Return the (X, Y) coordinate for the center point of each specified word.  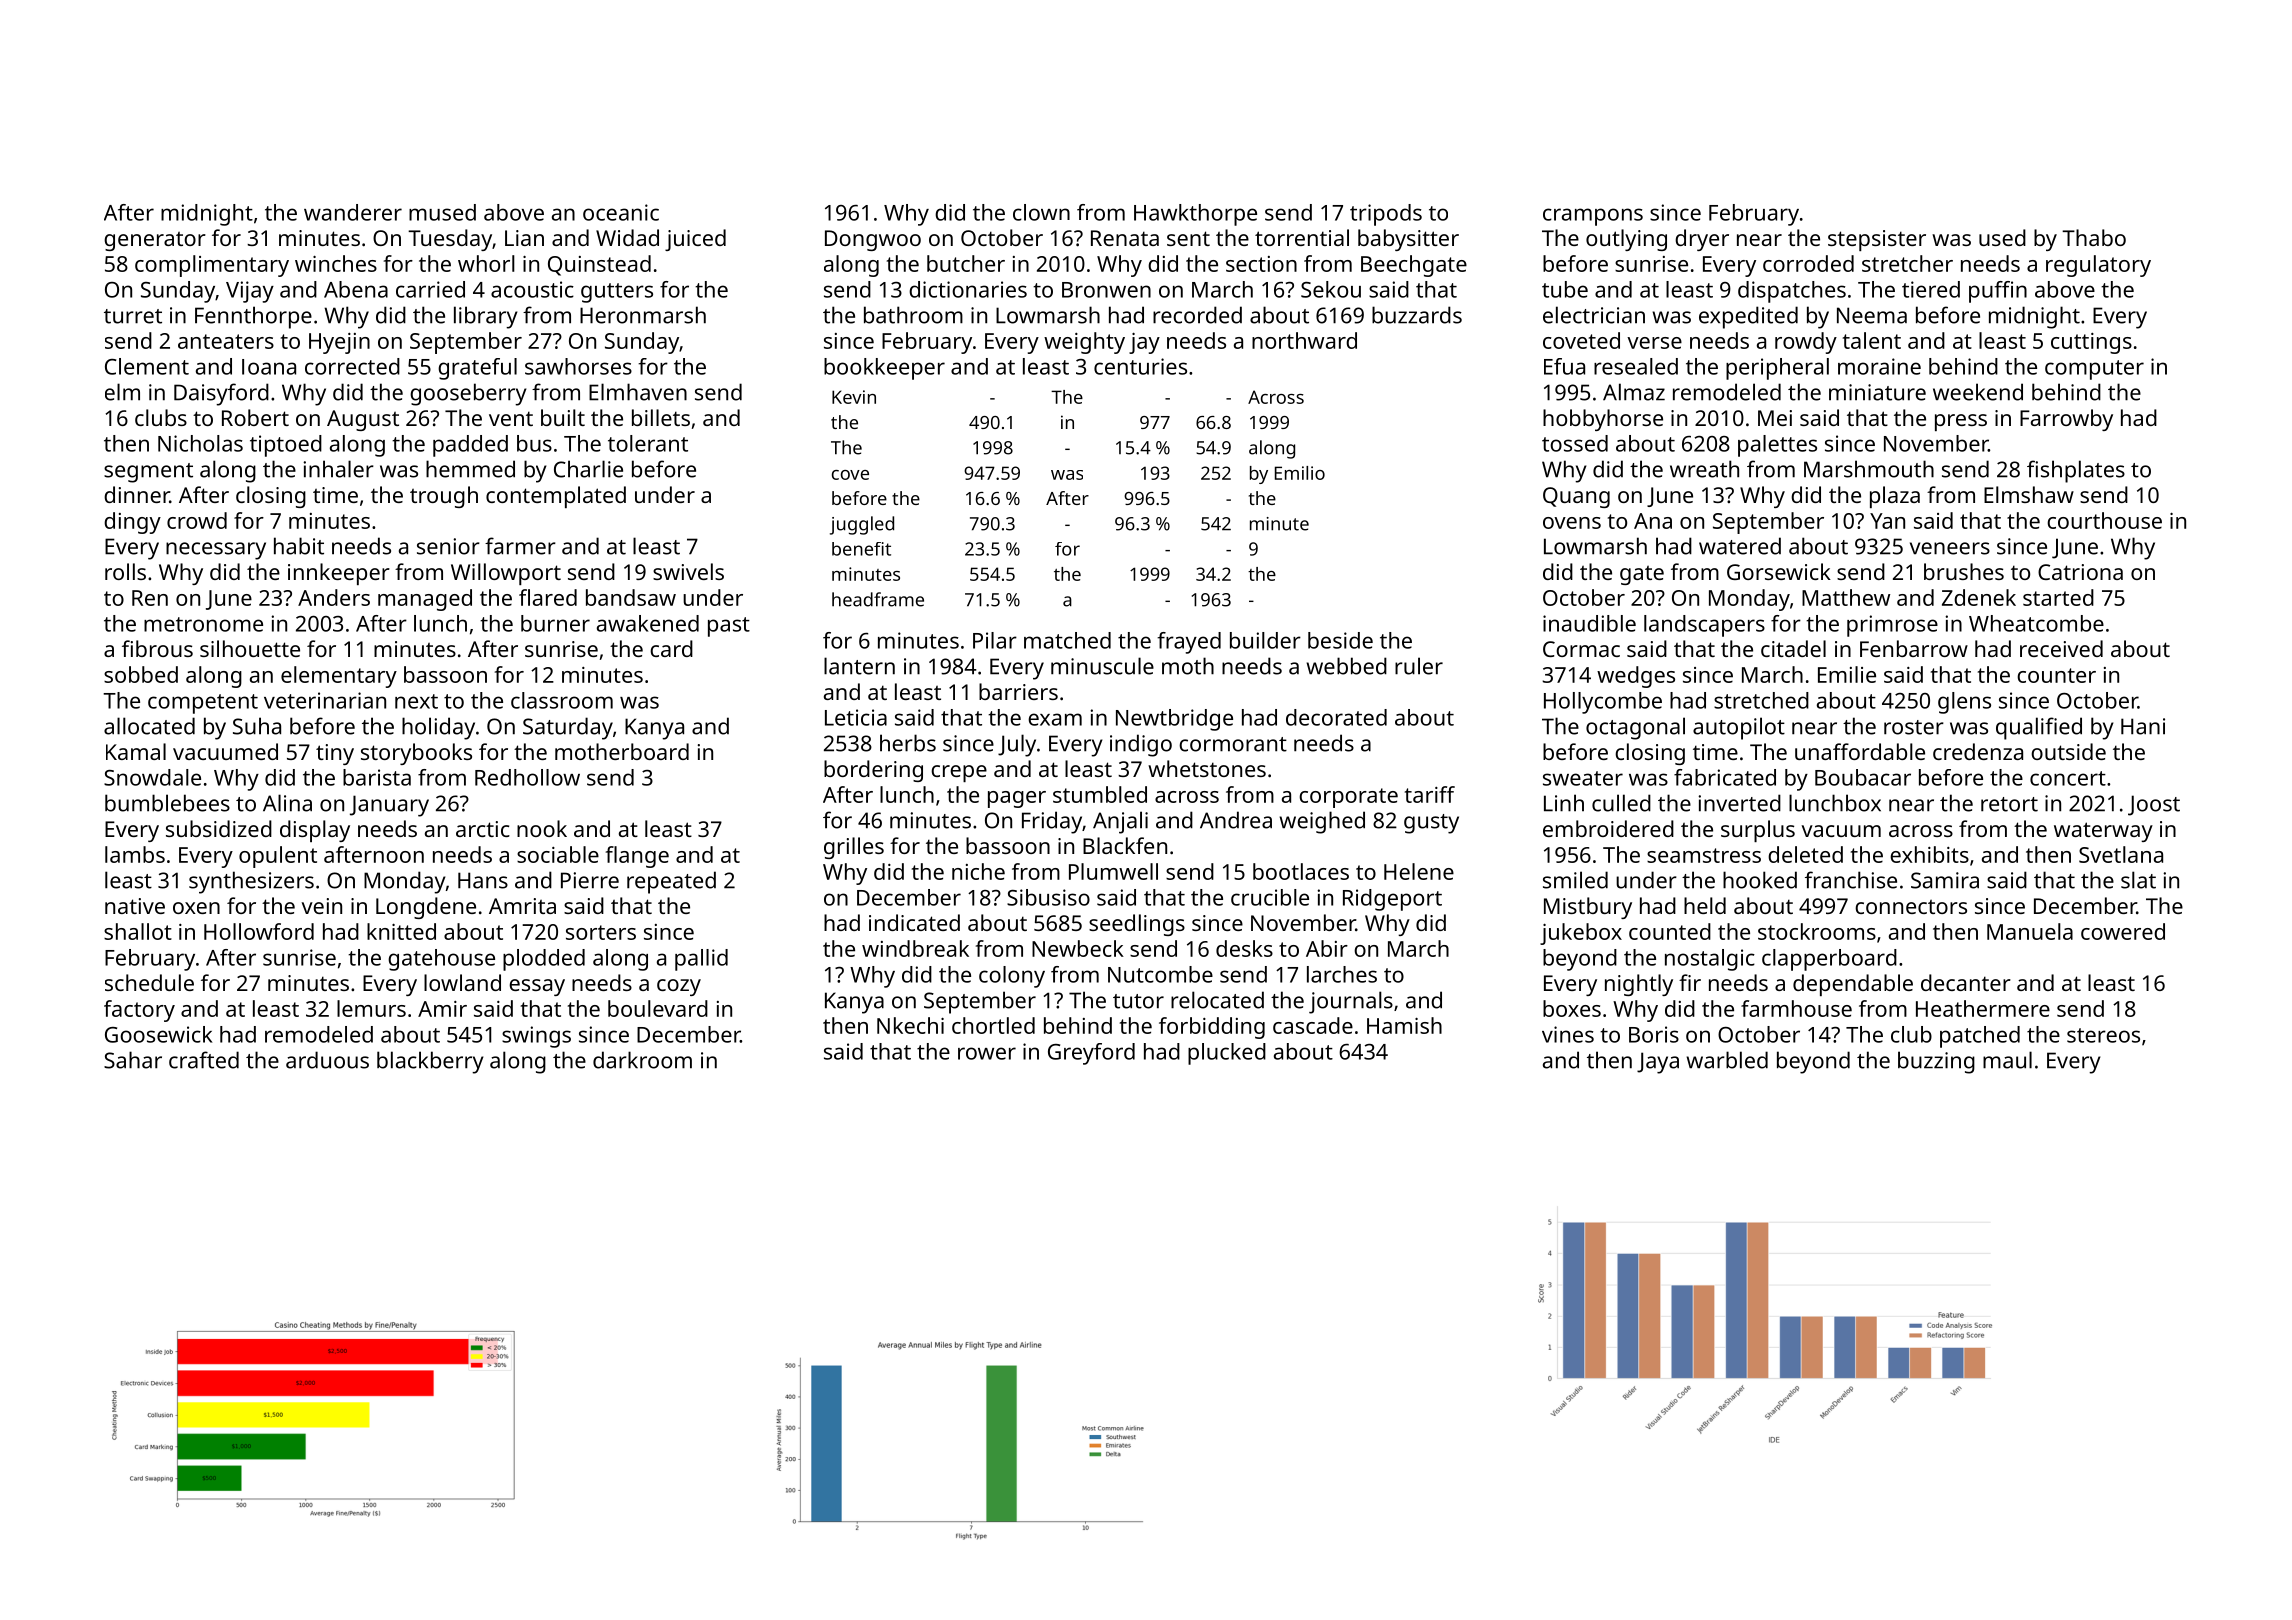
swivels (688, 571)
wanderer (353, 212)
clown (1041, 212)
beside (1340, 640)
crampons (1593, 217)
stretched (1761, 700)
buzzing (1936, 1062)
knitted (401, 931)
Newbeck (1078, 948)
